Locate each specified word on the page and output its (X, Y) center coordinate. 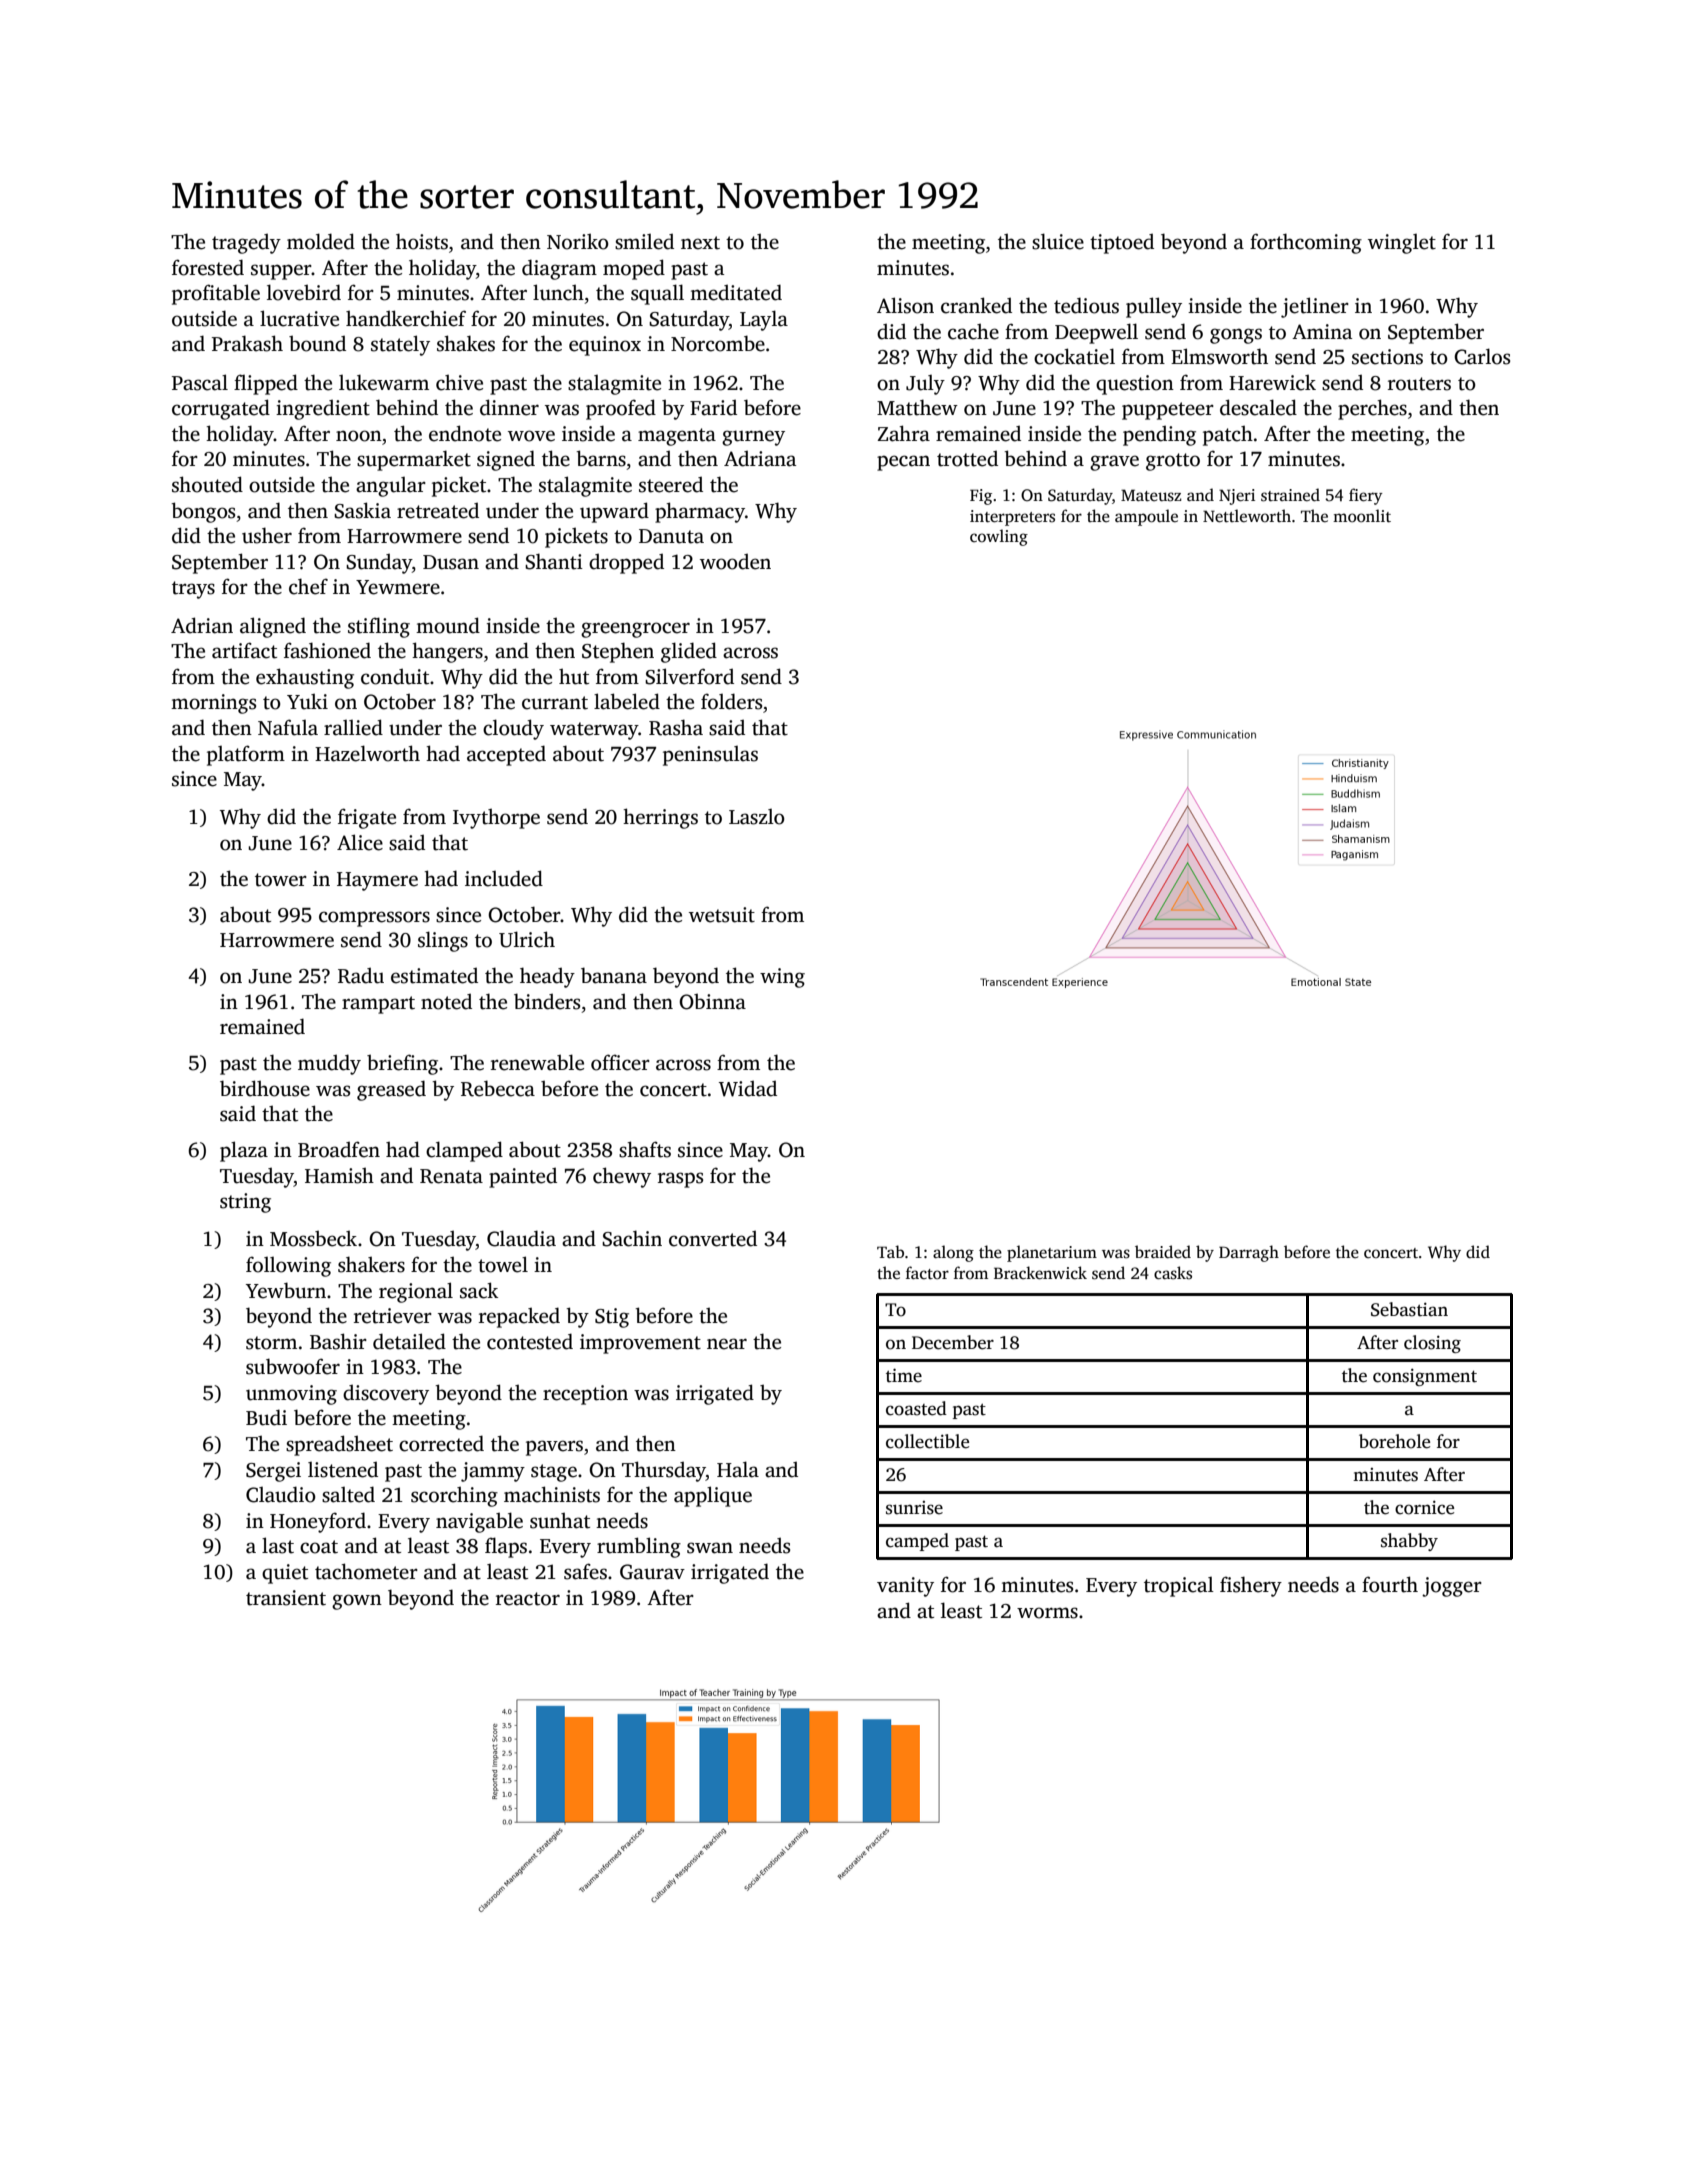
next (700, 243)
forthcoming (1306, 243)
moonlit (1362, 516)
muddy (329, 1064)
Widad (748, 1088)
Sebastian (1409, 1309)
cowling (999, 537)
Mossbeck (313, 1238)
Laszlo (757, 817)
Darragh (1249, 1253)
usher (267, 535)
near (727, 1344)
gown (357, 1602)
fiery (1366, 496)
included (504, 878)
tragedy (246, 243)
